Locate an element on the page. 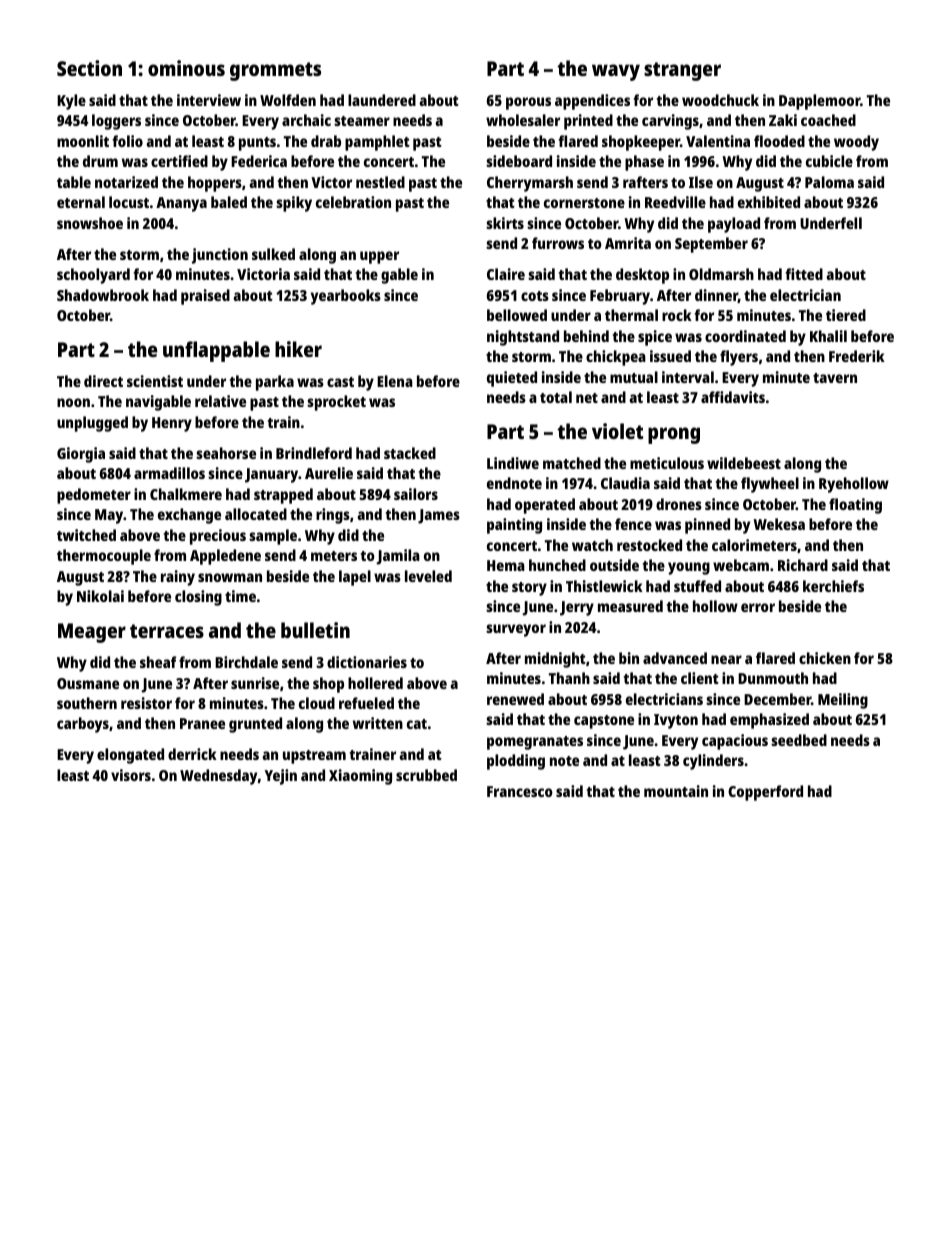 The height and width of the document is (1233, 952). grommets is located at coordinates (275, 71).
